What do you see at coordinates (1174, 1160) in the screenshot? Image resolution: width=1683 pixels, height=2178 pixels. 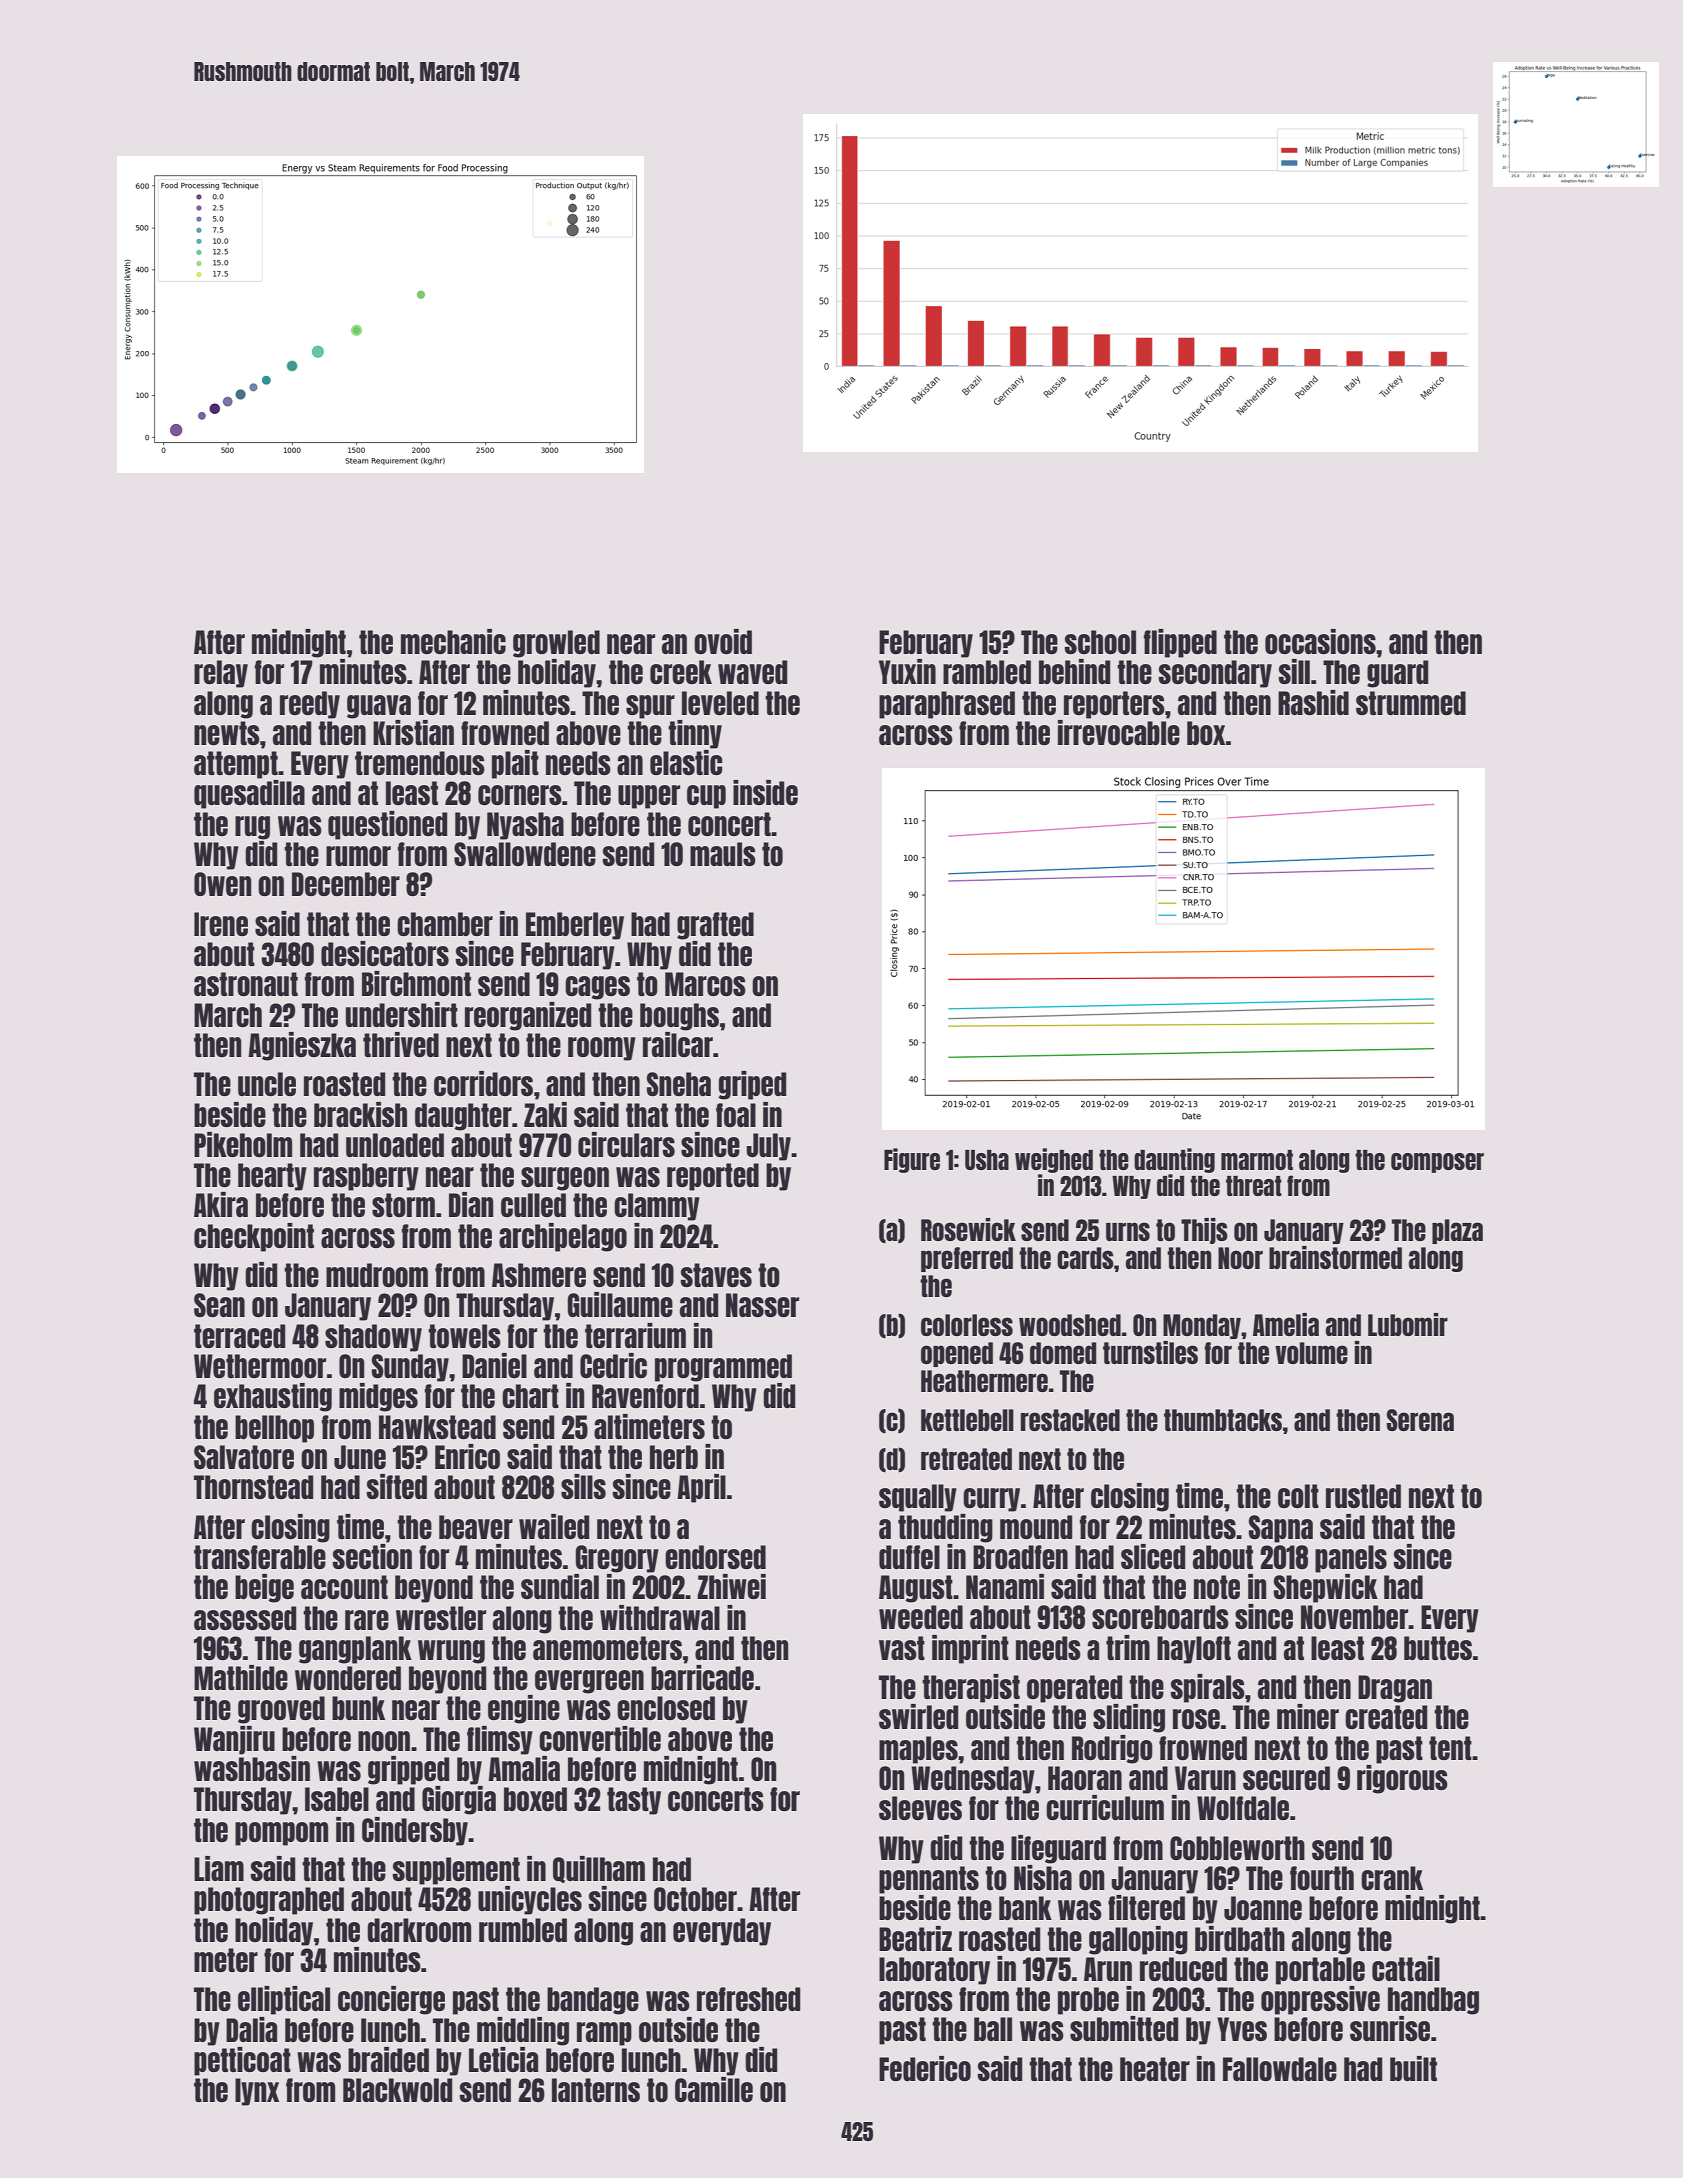 I see `daunting` at bounding box center [1174, 1160].
